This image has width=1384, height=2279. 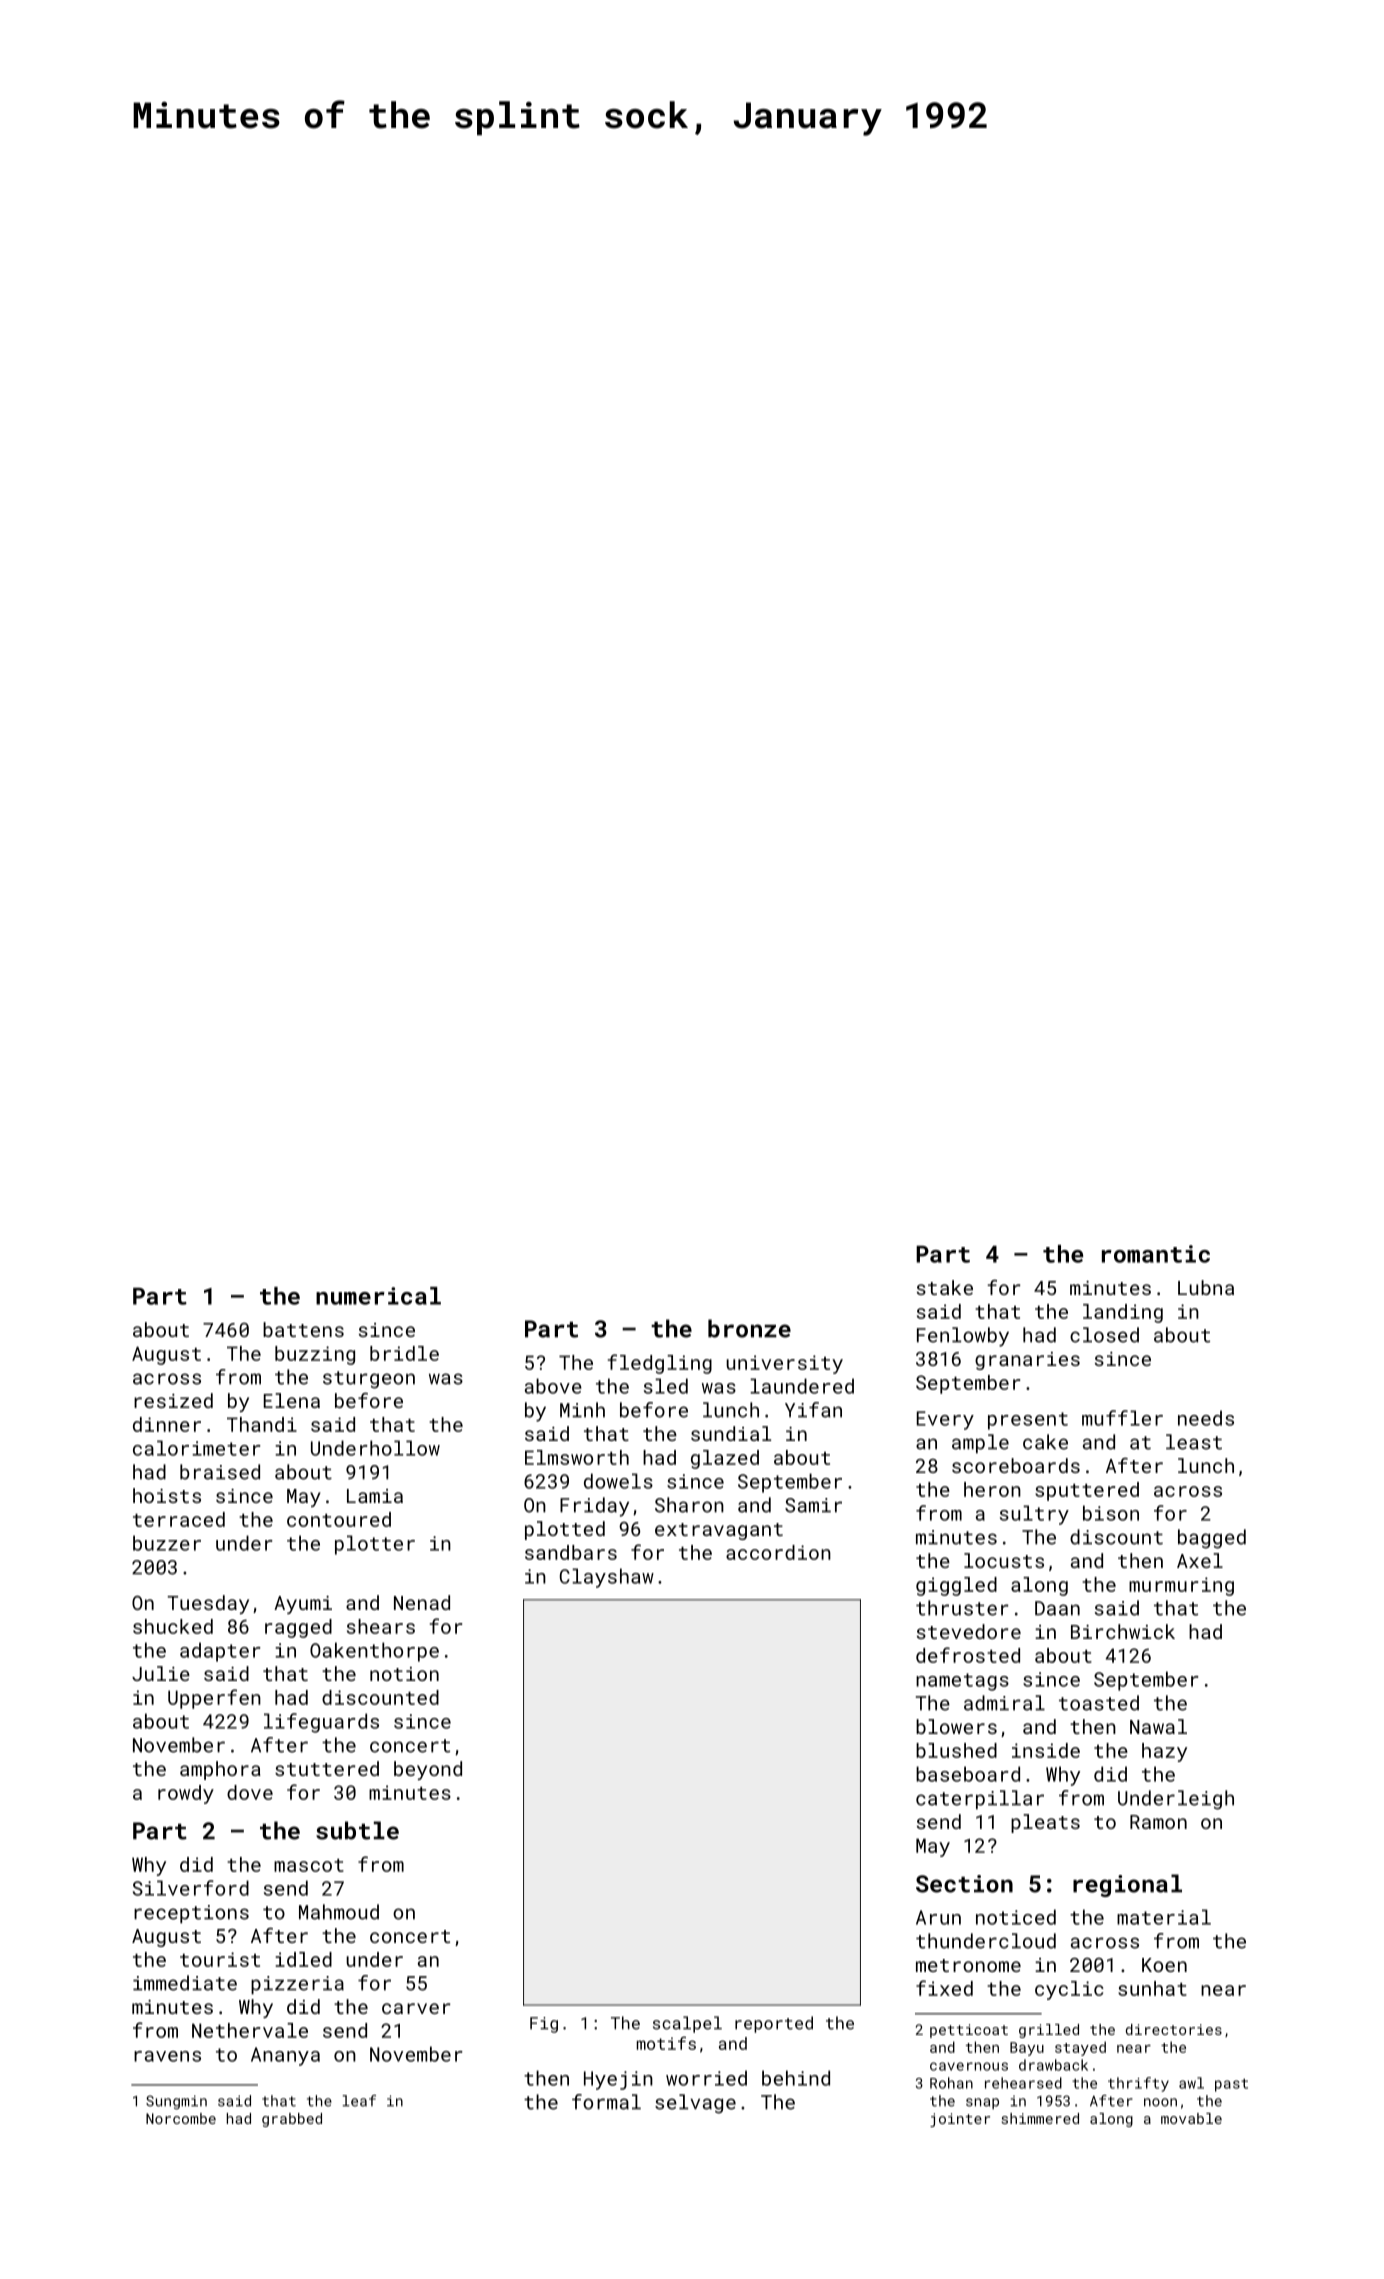 I want to click on romantic, so click(x=1156, y=1254).
